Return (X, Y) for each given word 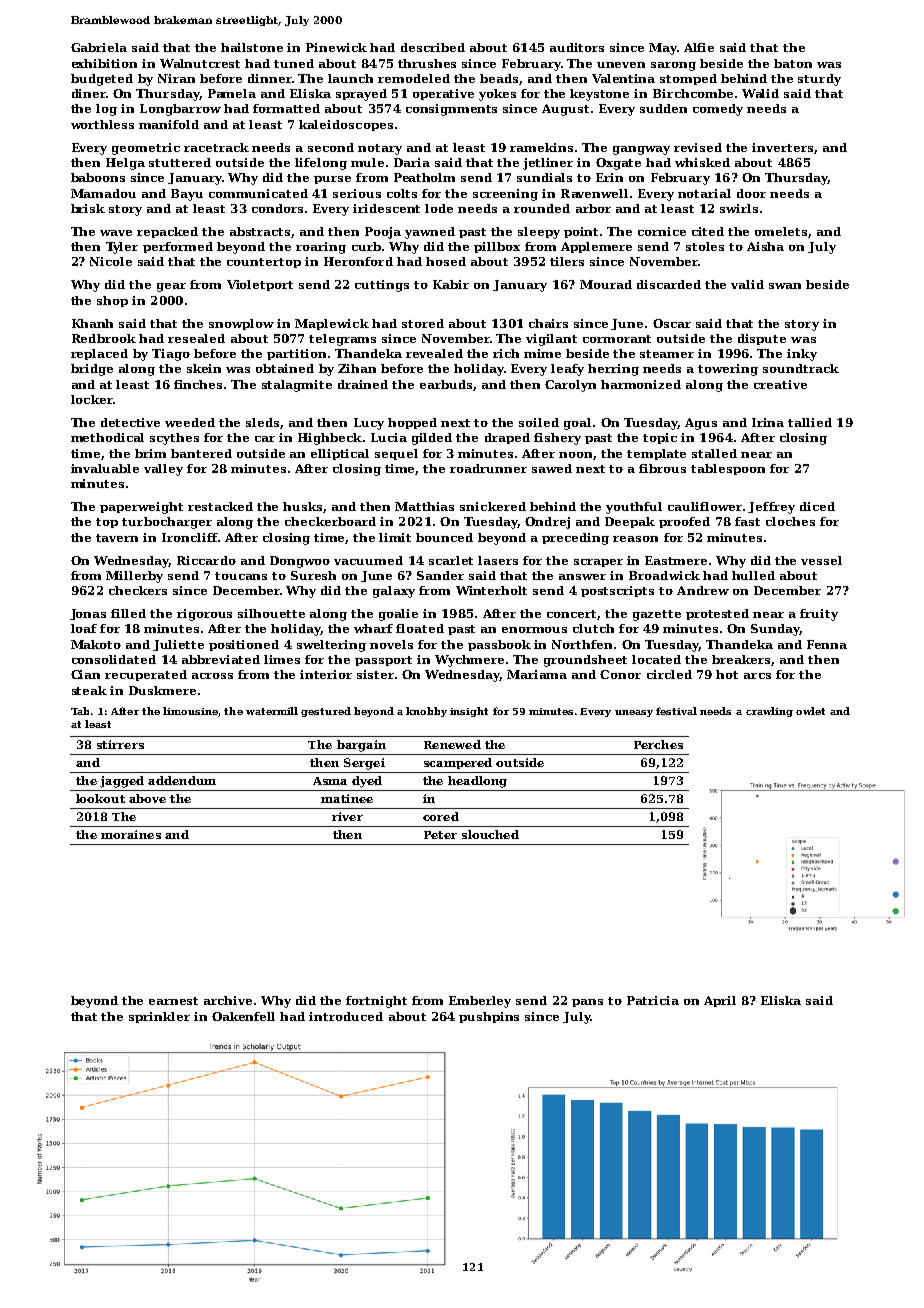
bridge (92, 370)
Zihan (357, 368)
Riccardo (206, 560)
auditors (577, 47)
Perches (658, 744)
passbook (499, 645)
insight (469, 712)
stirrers (120, 744)
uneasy (634, 713)
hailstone (252, 47)
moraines (131, 834)
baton (793, 63)
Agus (701, 424)
